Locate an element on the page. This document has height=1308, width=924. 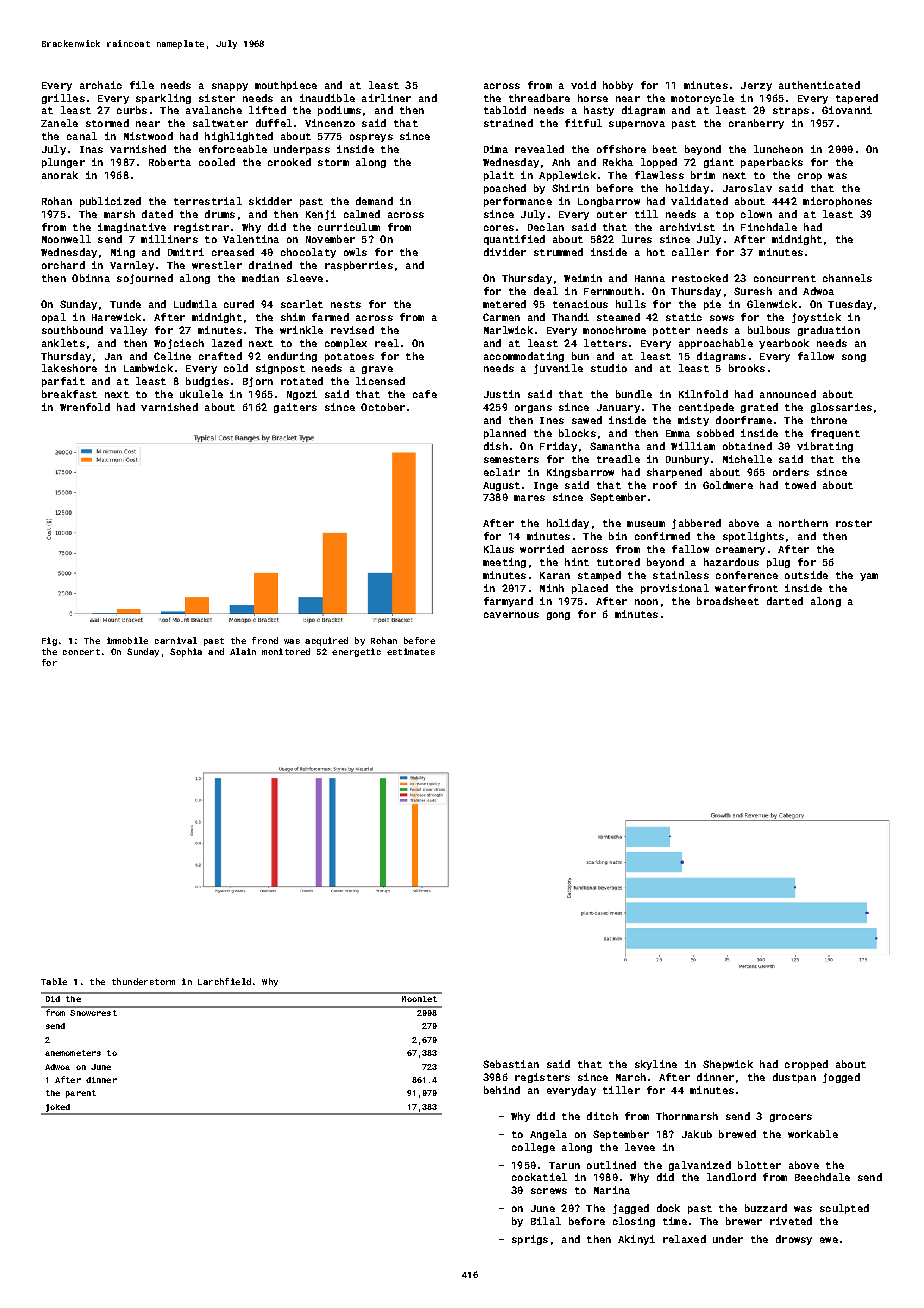
restocked is located at coordinates (700, 278).
